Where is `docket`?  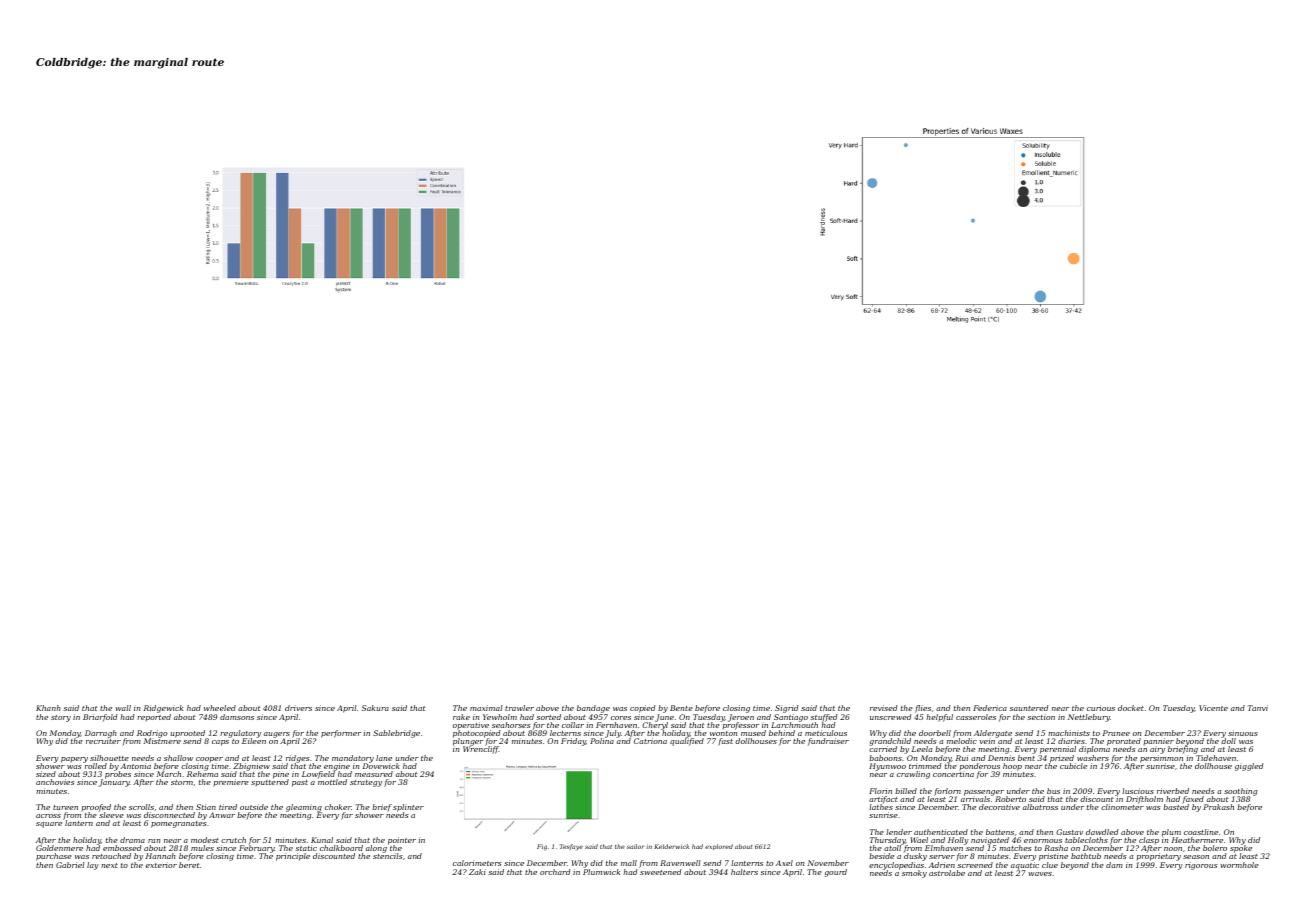 docket is located at coordinates (1131, 708).
